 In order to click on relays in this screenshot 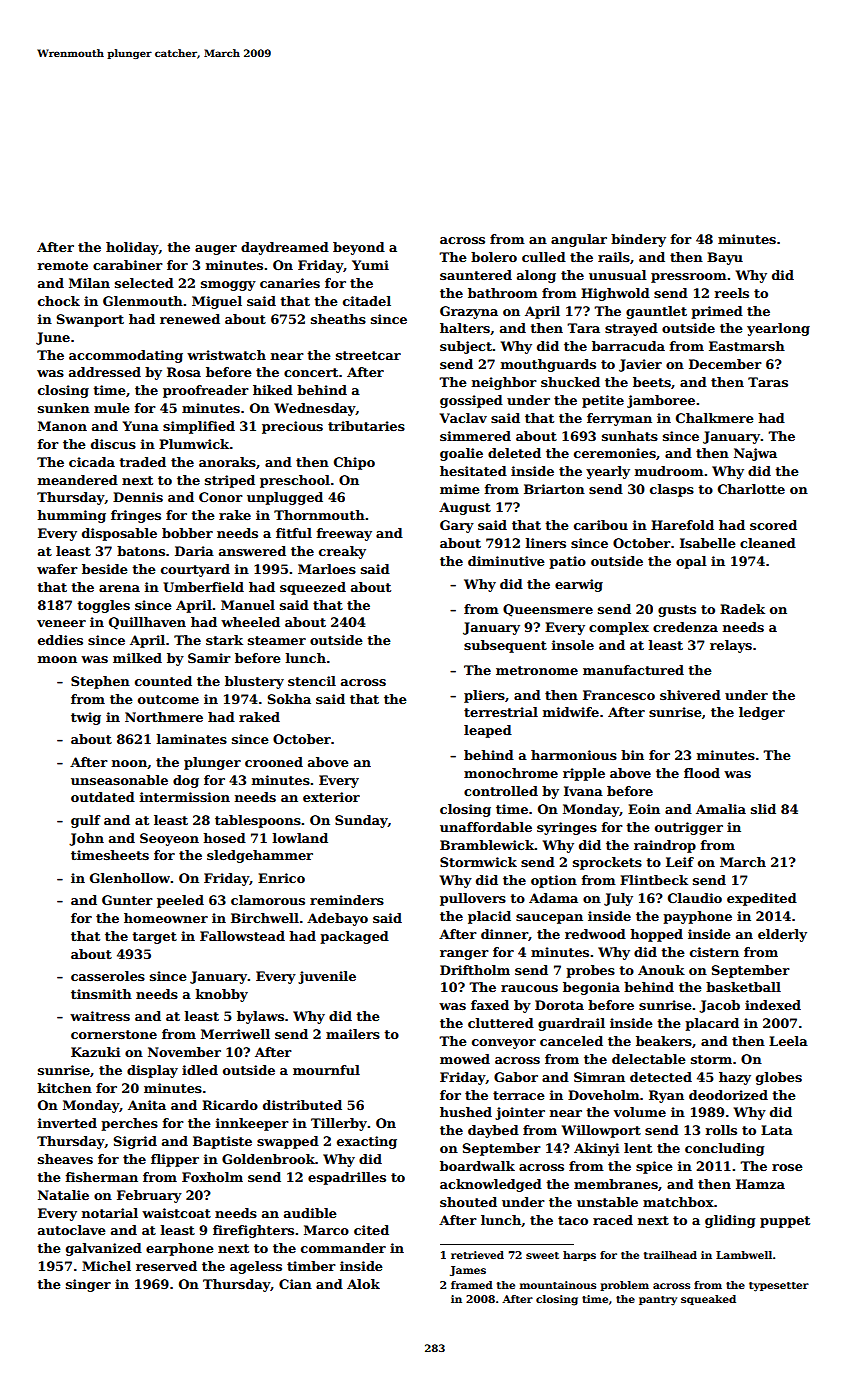, I will do `click(731, 646)`.
